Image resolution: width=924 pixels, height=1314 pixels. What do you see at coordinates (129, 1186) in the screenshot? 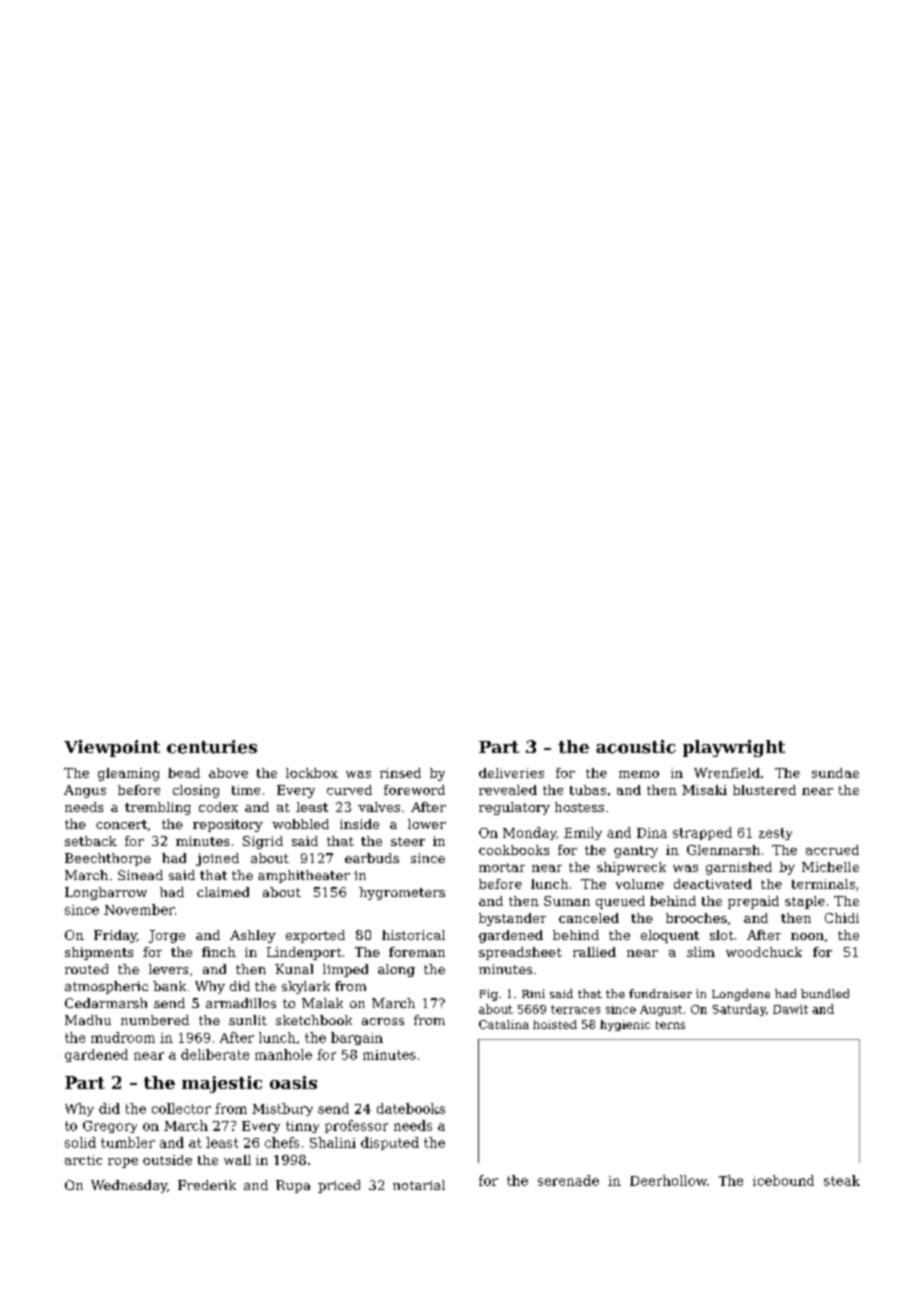
I see `Wednesday` at bounding box center [129, 1186].
